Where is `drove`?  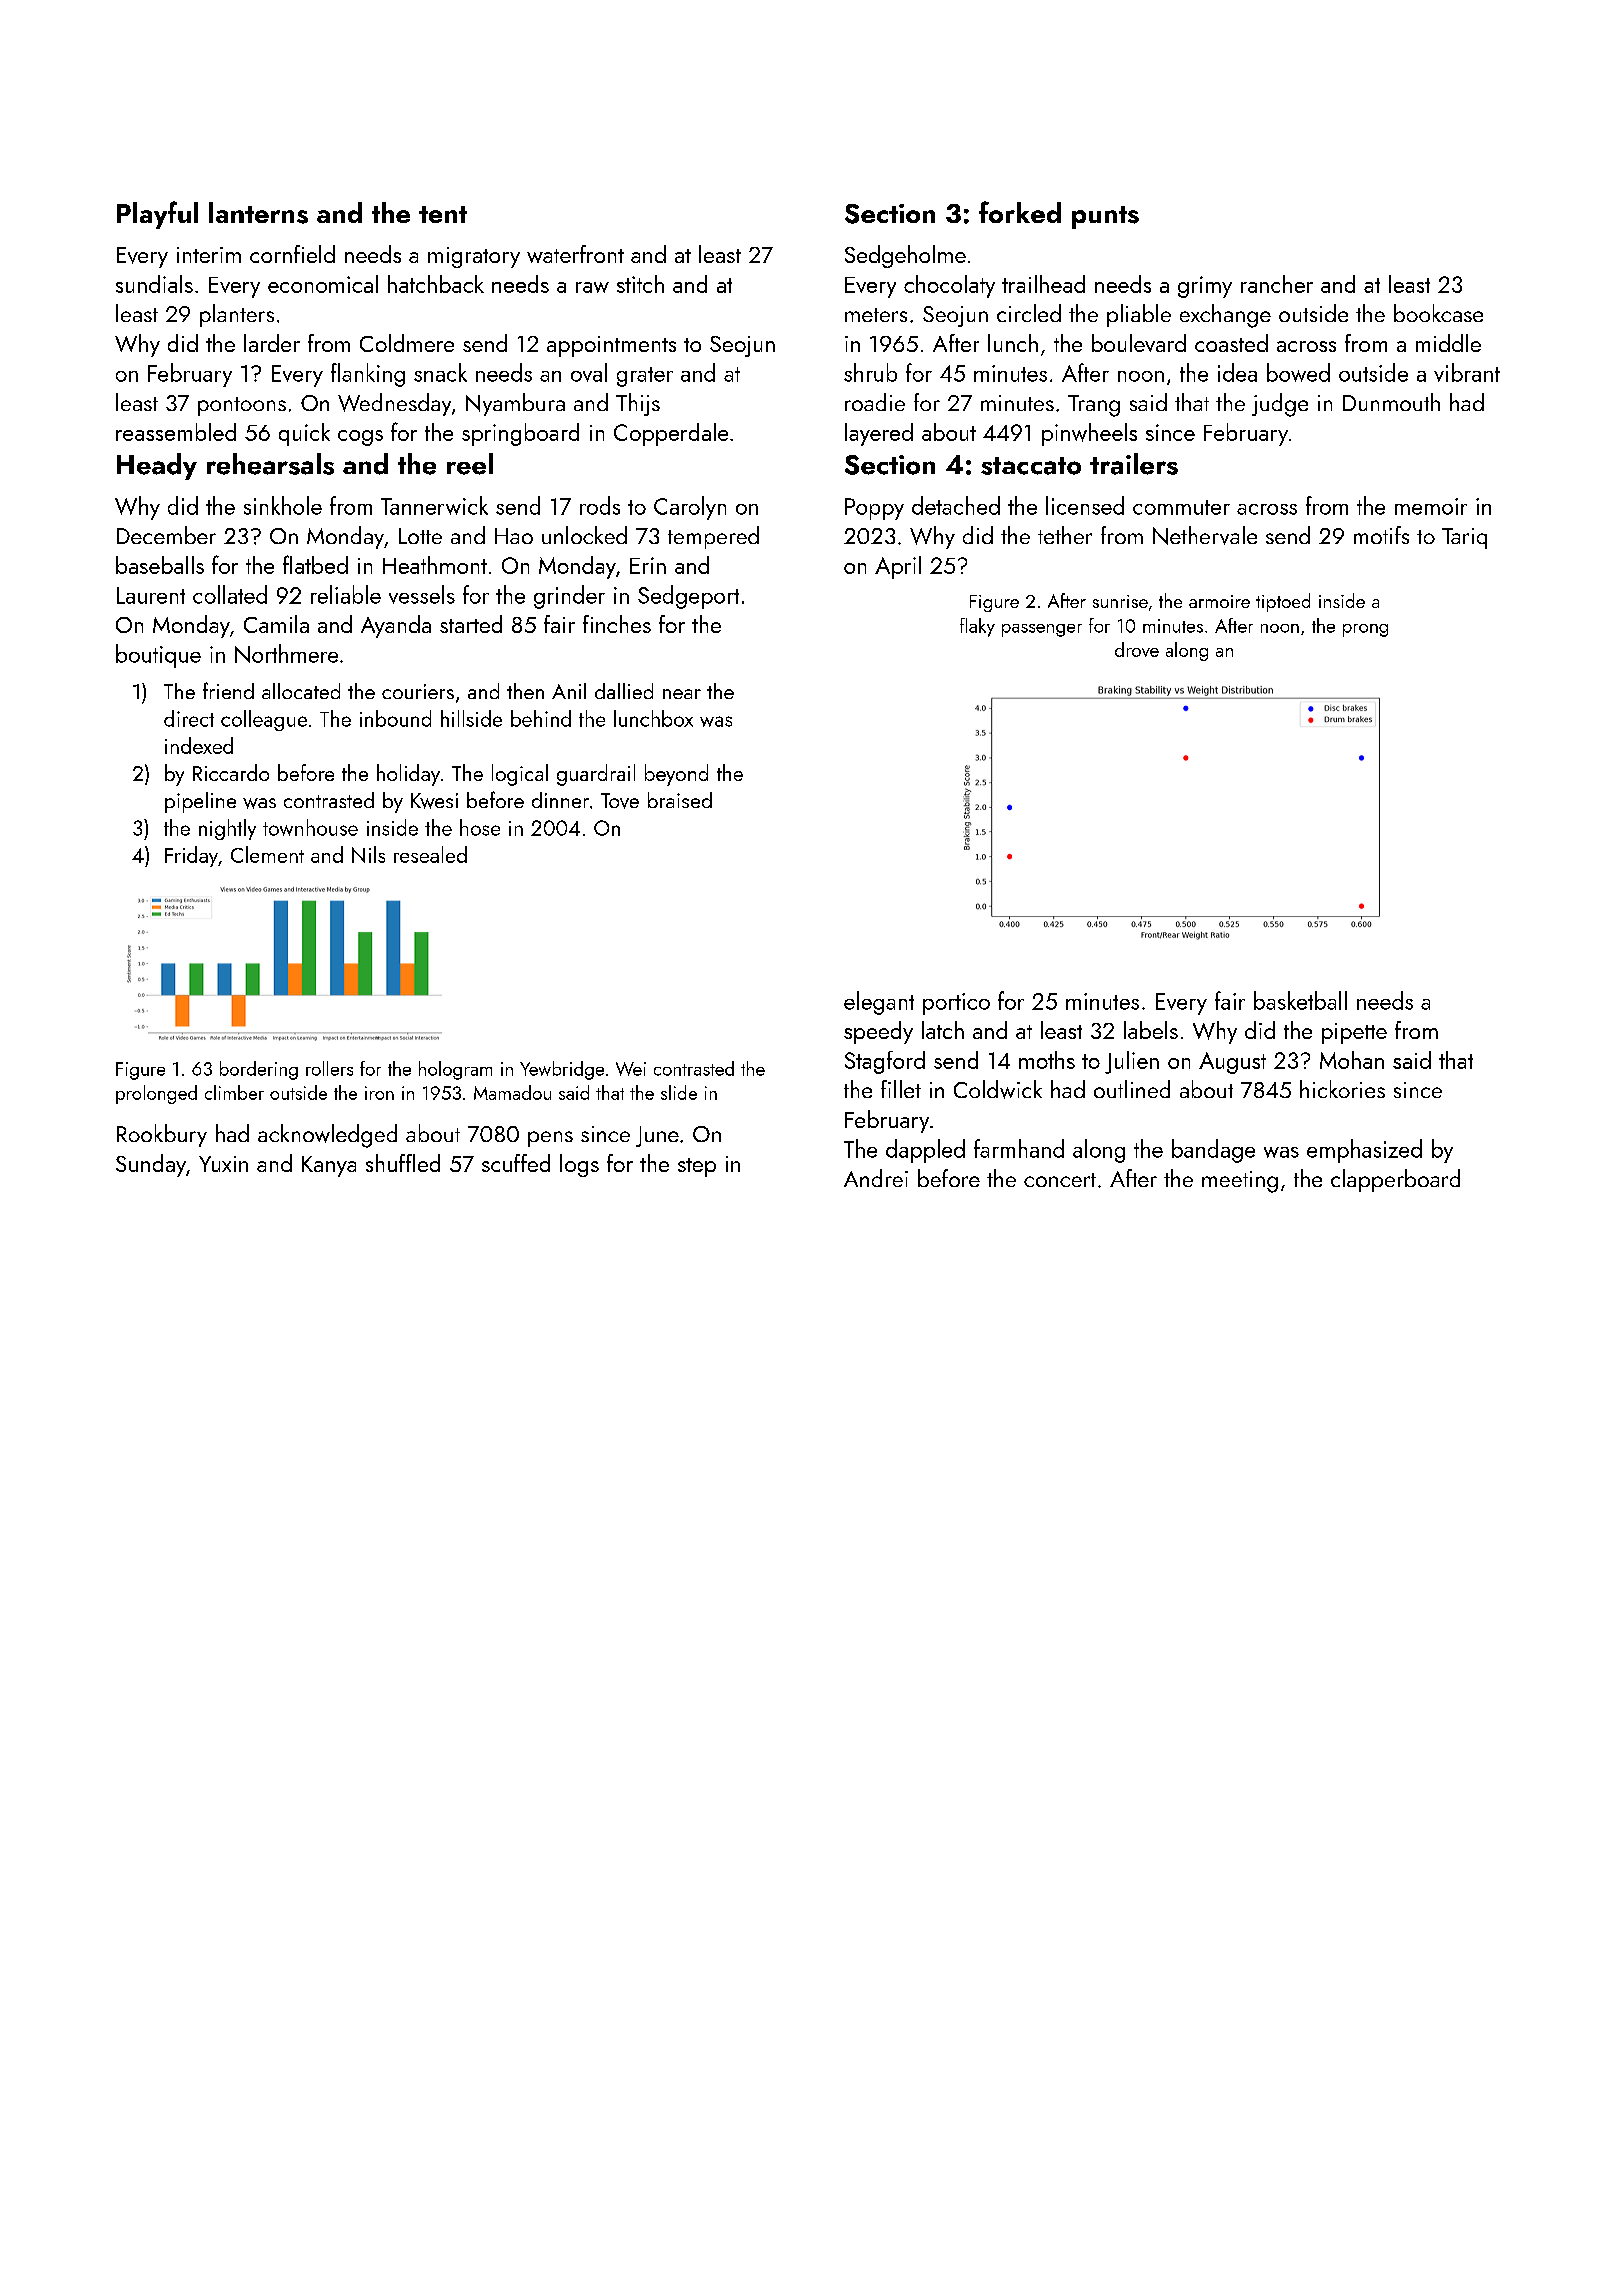 drove is located at coordinates (1137, 649).
